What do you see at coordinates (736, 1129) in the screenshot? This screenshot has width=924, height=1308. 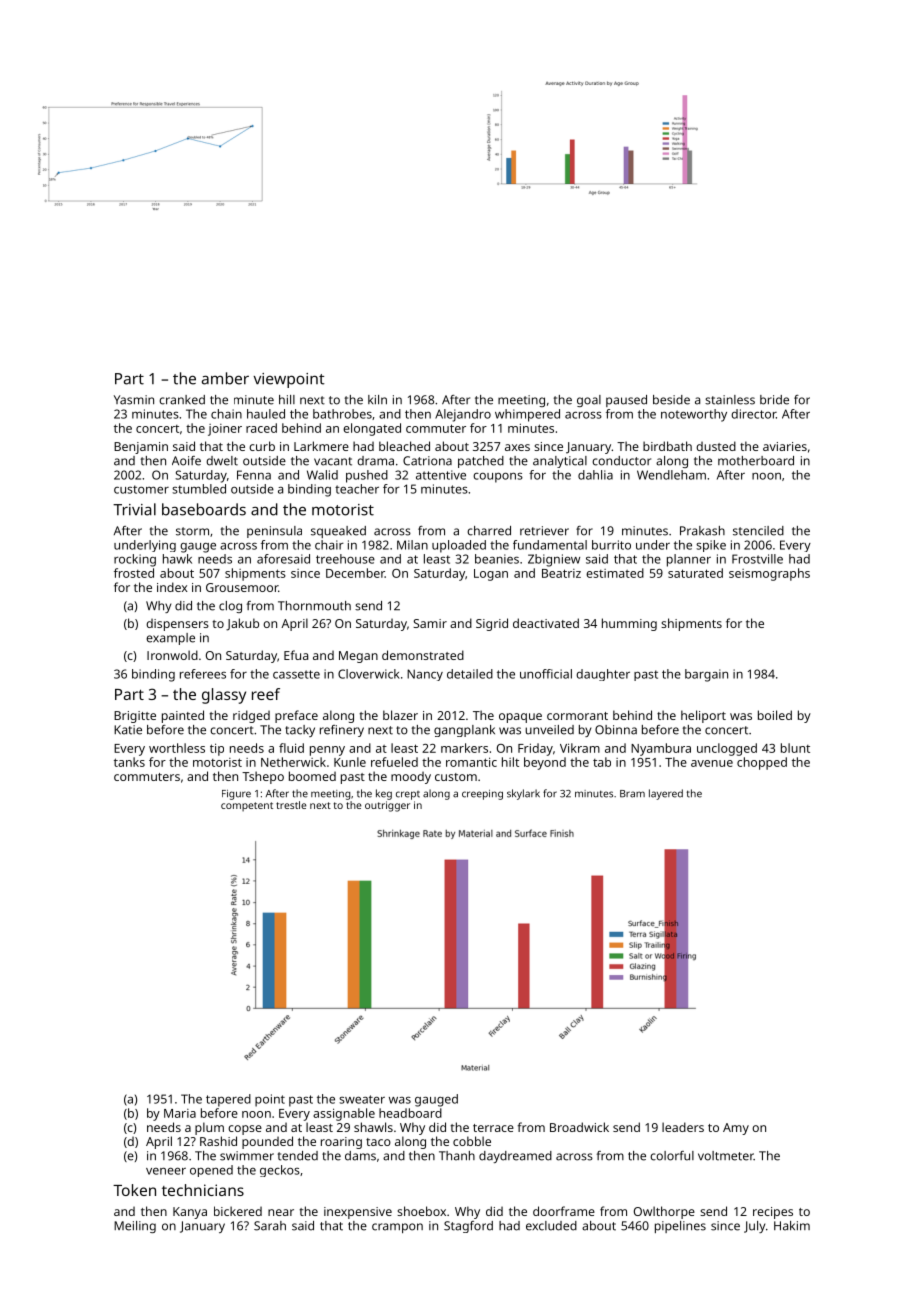 I see `Amy` at bounding box center [736, 1129].
